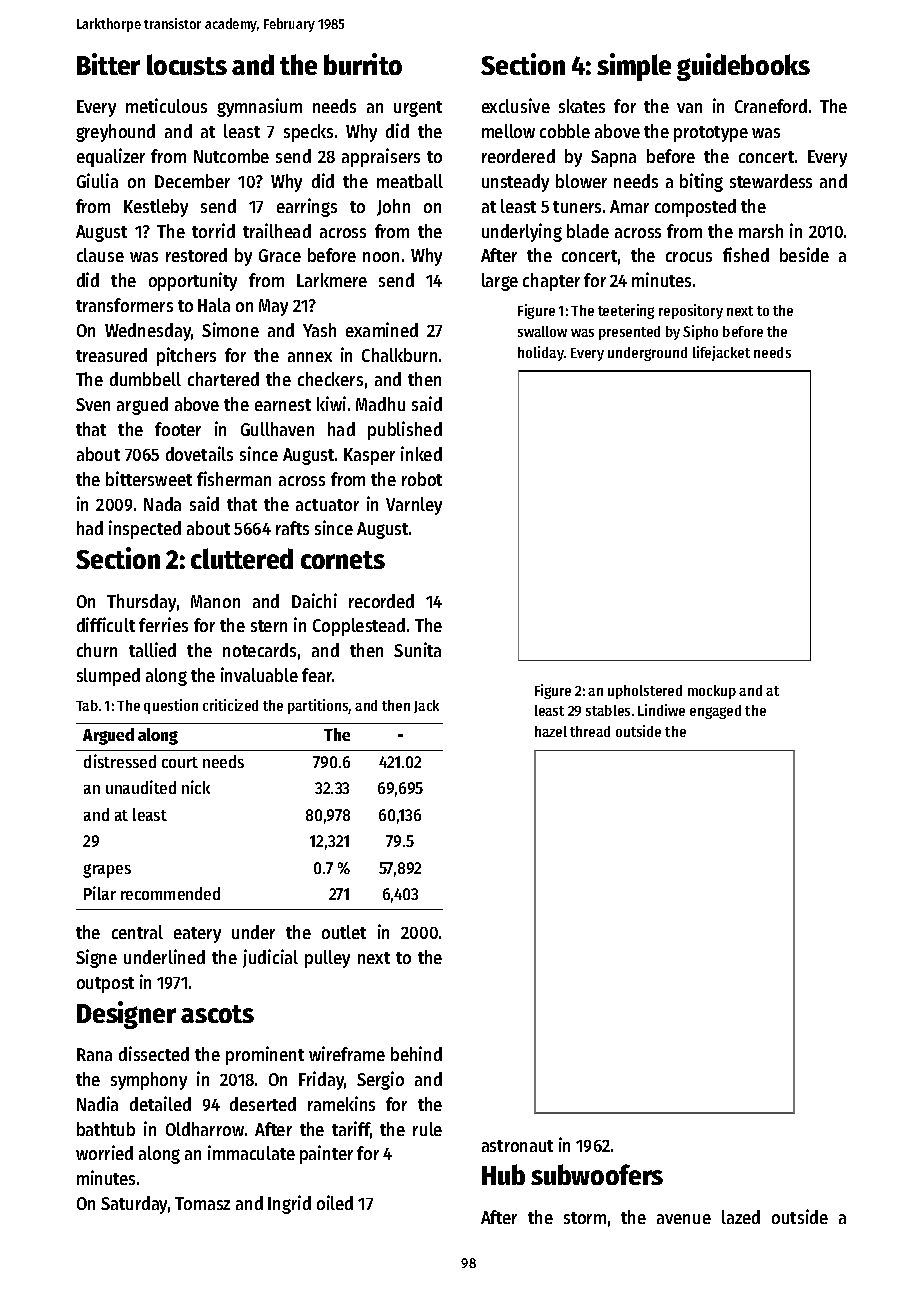  Describe the element at coordinates (104, 1152) in the screenshot. I see `worried` at that location.
